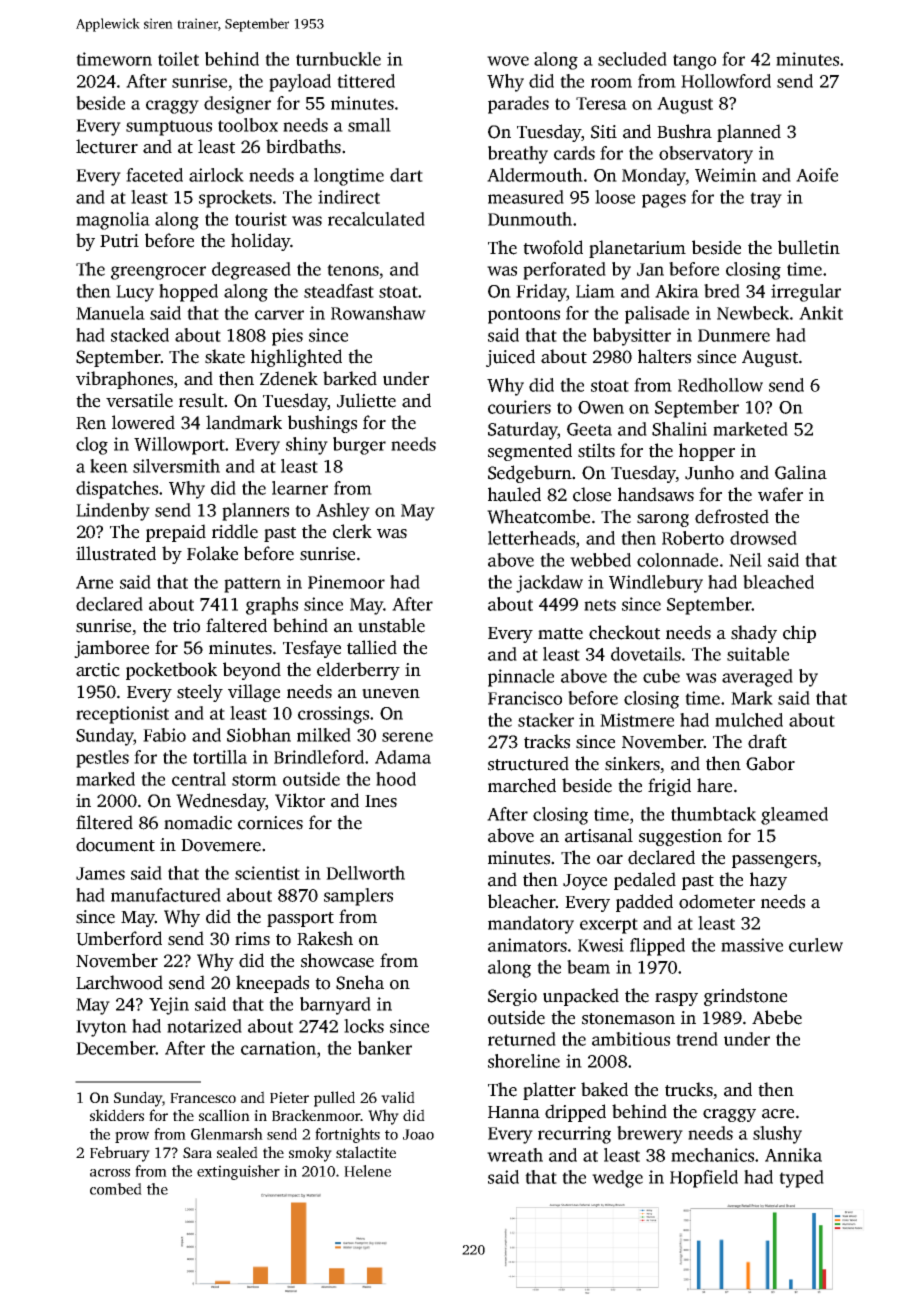  Describe the element at coordinates (115, 844) in the page. I see `document` at that location.
